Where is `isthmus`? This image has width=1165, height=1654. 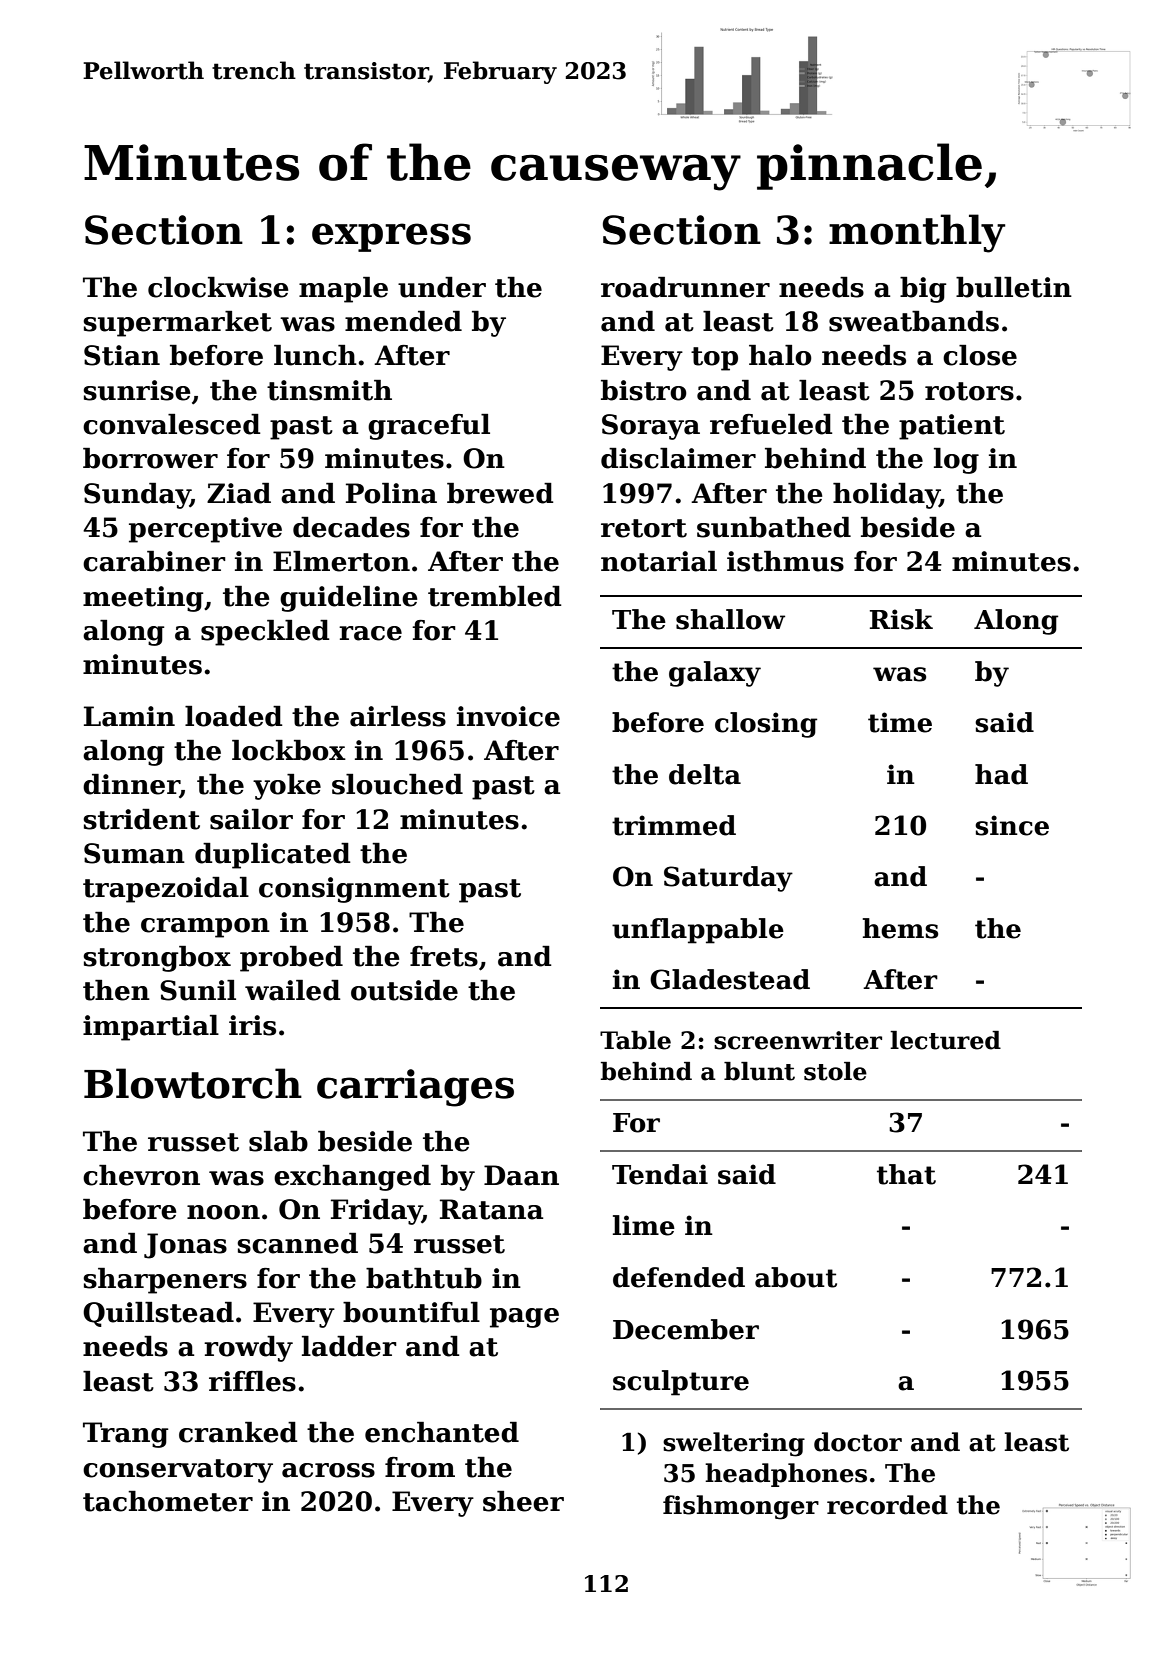 isthmus is located at coordinates (785, 561).
